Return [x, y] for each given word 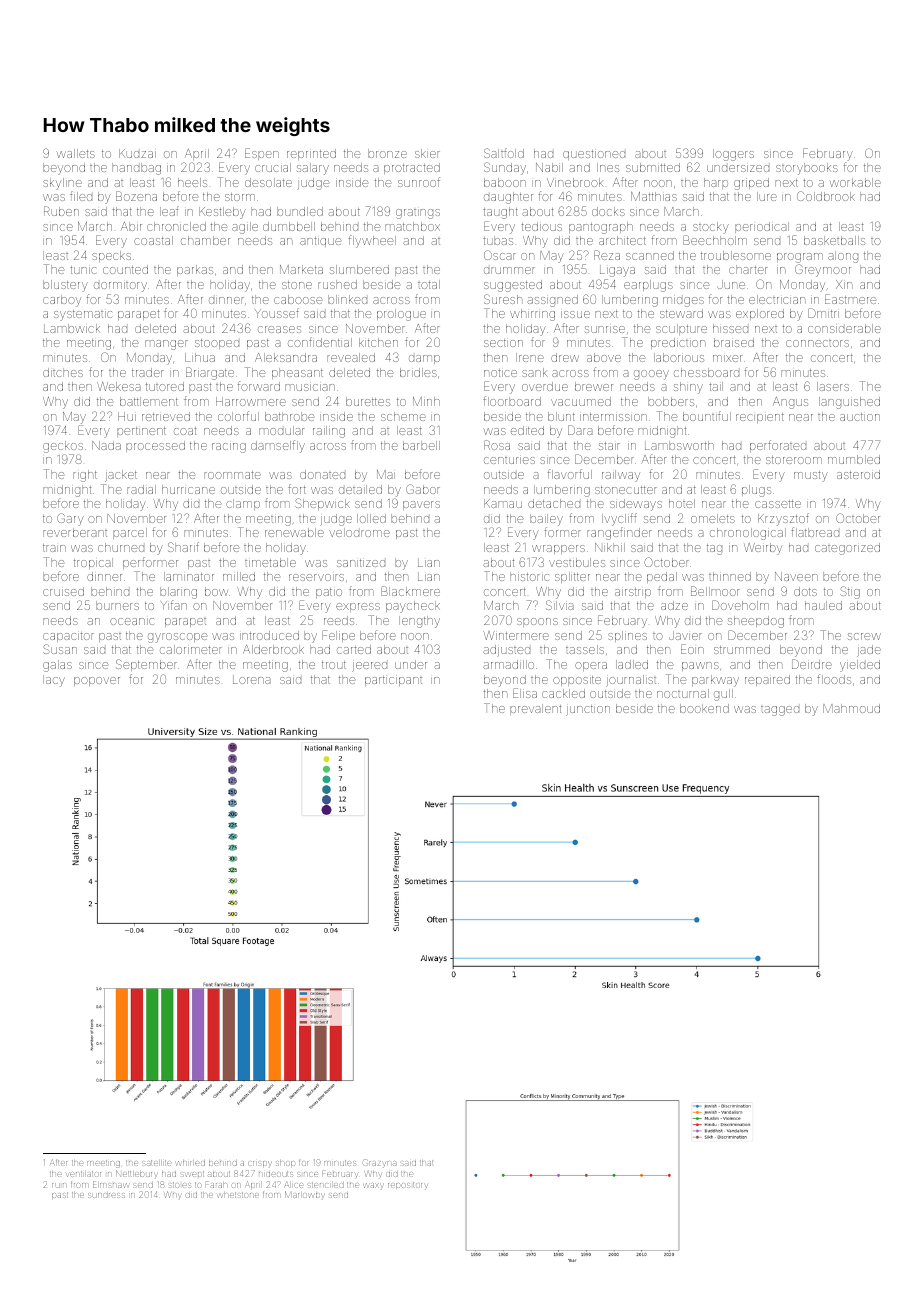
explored [760, 314]
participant [393, 681]
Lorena [252, 679]
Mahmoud [851, 708]
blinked [347, 299]
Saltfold [504, 153]
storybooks [807, 169]
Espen [262, 154]
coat [185, 431]
